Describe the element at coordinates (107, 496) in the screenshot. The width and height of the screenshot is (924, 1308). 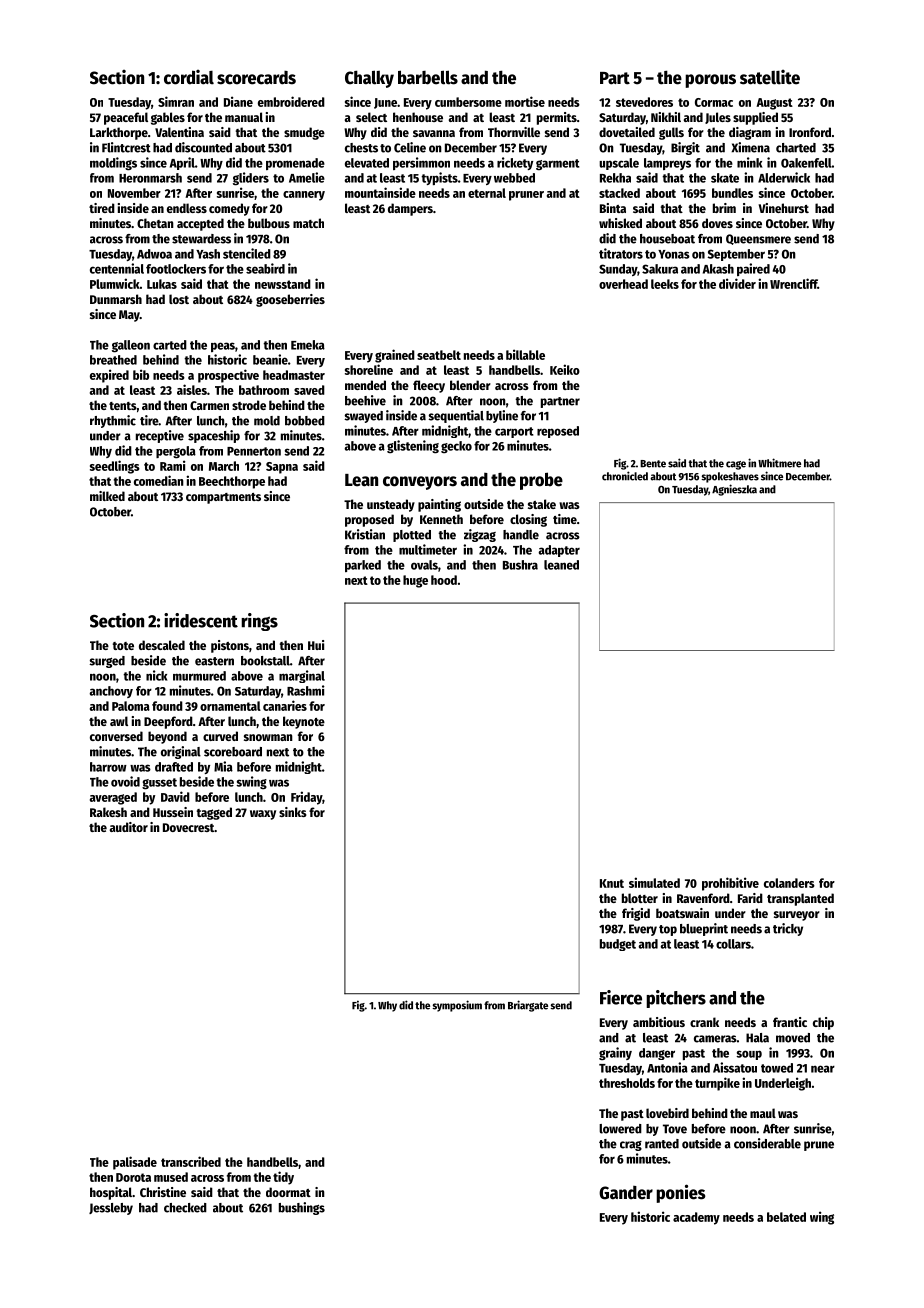
I see `milked` at that location.
